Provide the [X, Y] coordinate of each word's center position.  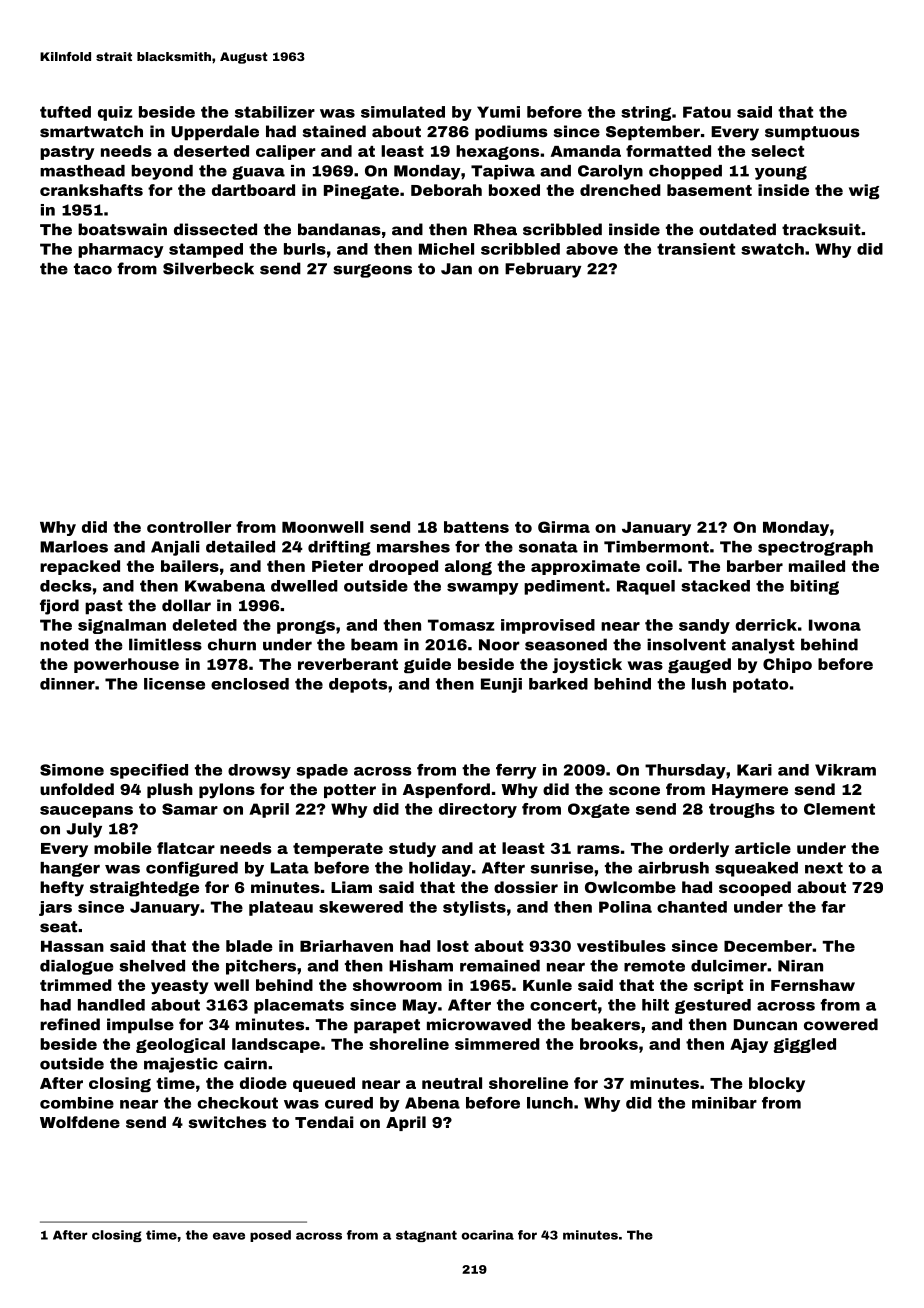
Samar [190, 809]
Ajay [749, 1045]
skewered [361, 907]
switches [227, 1122]
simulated [403, 112]
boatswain [122, 229]
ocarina [487, 1235]
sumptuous [812, 133]
